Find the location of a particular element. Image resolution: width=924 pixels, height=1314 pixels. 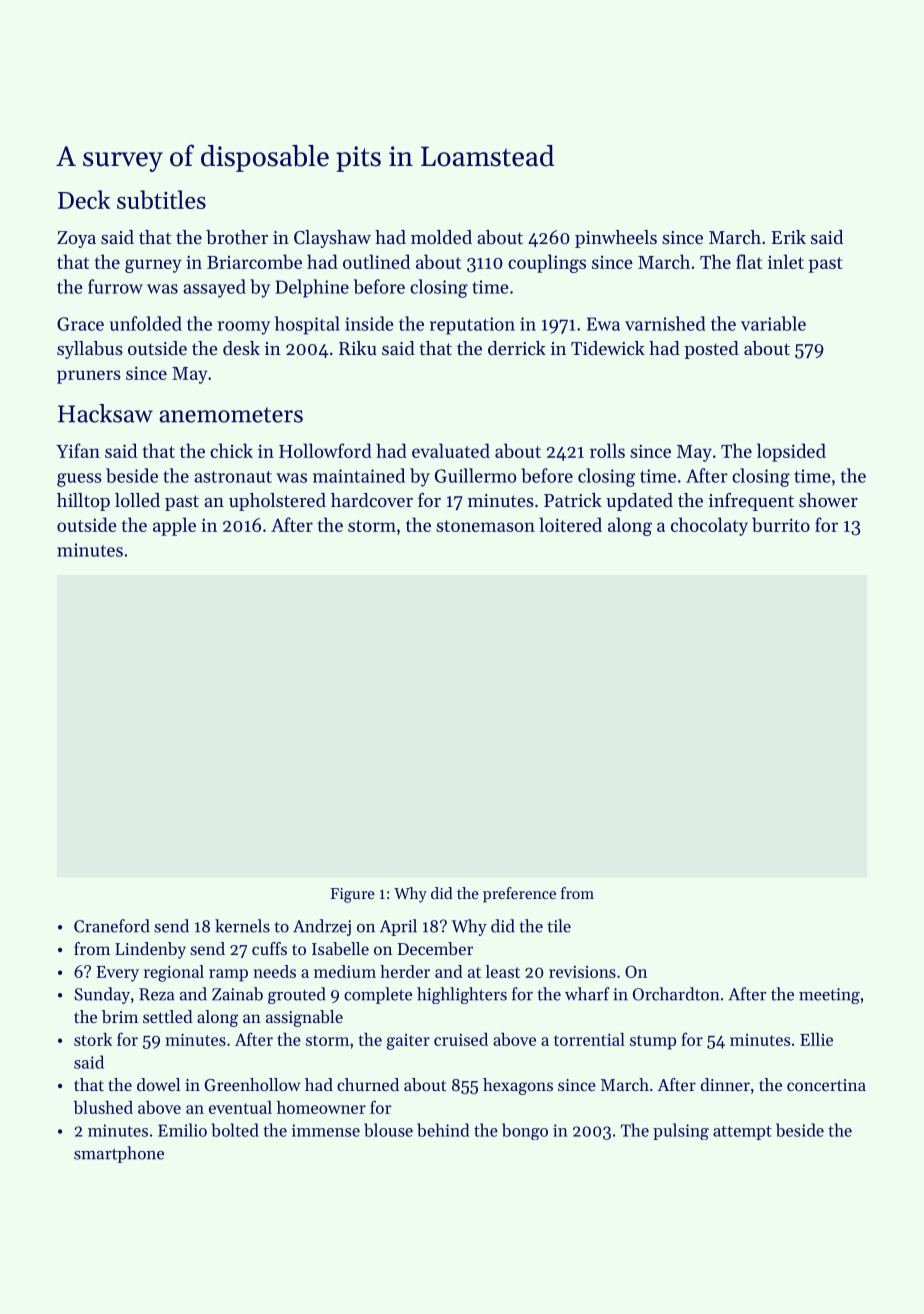

hardcover is located at coordinates (372, 500).
